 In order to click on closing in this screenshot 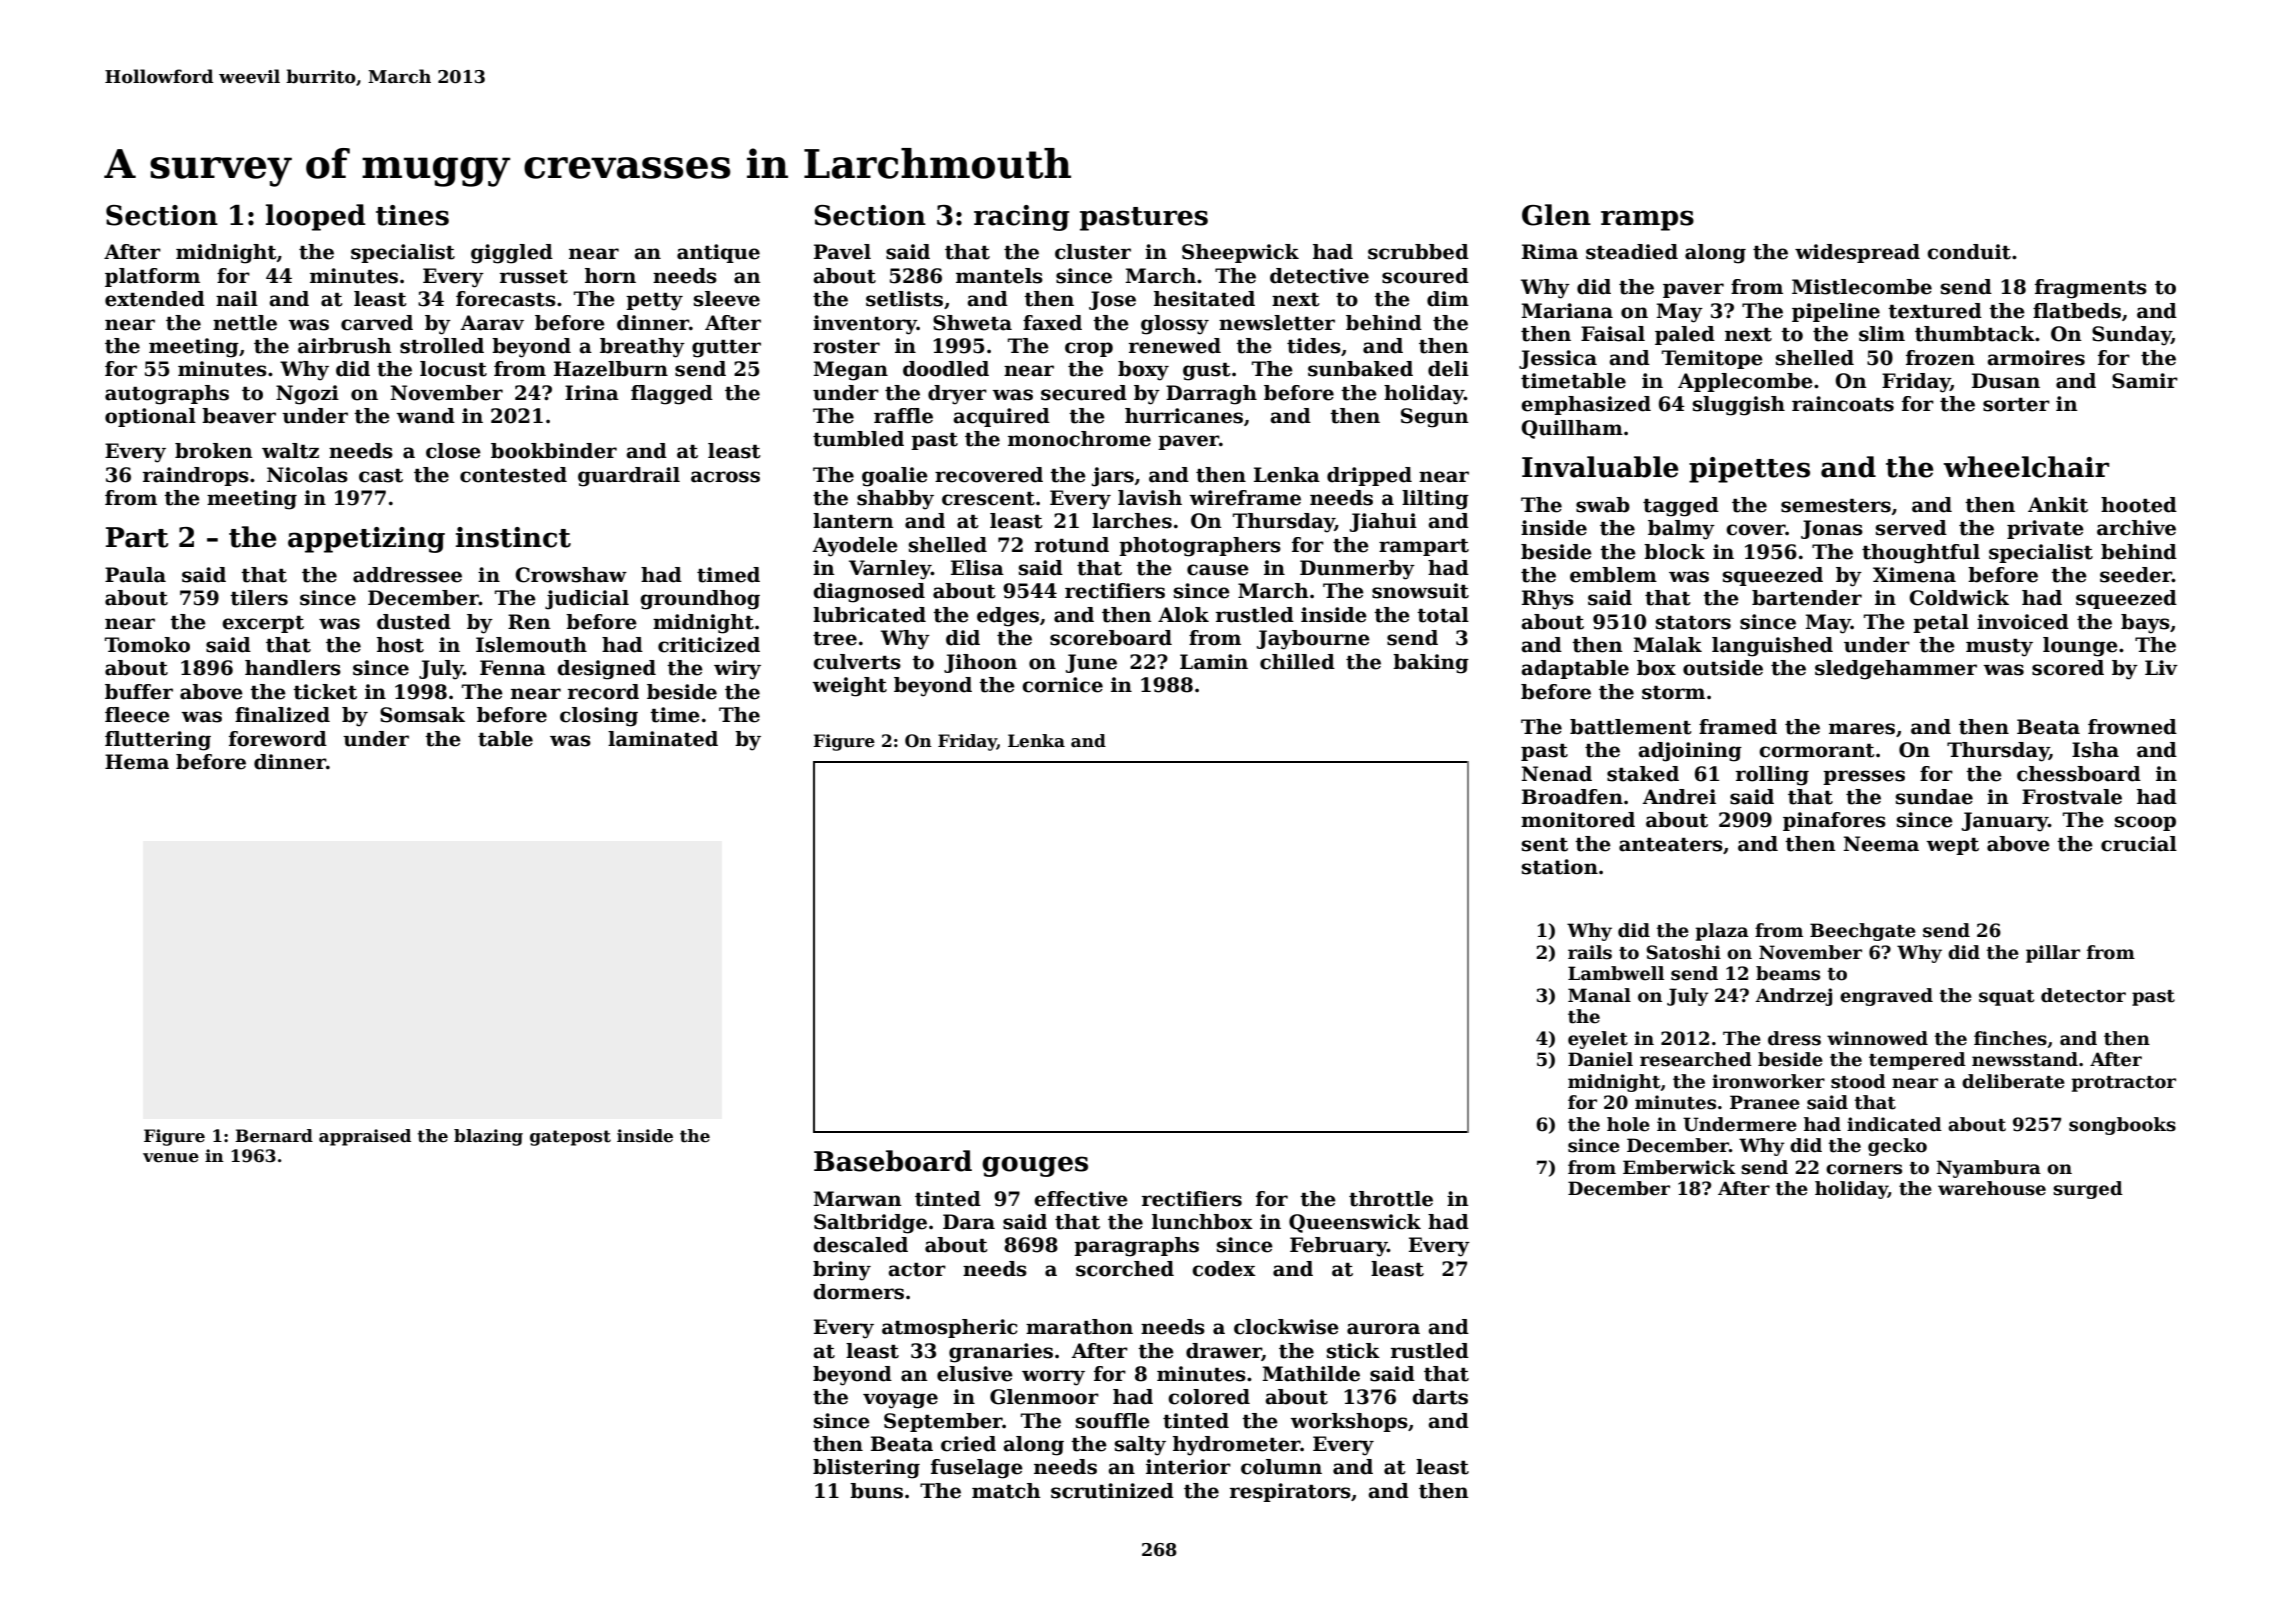, I will do `click(599, 717)`.
